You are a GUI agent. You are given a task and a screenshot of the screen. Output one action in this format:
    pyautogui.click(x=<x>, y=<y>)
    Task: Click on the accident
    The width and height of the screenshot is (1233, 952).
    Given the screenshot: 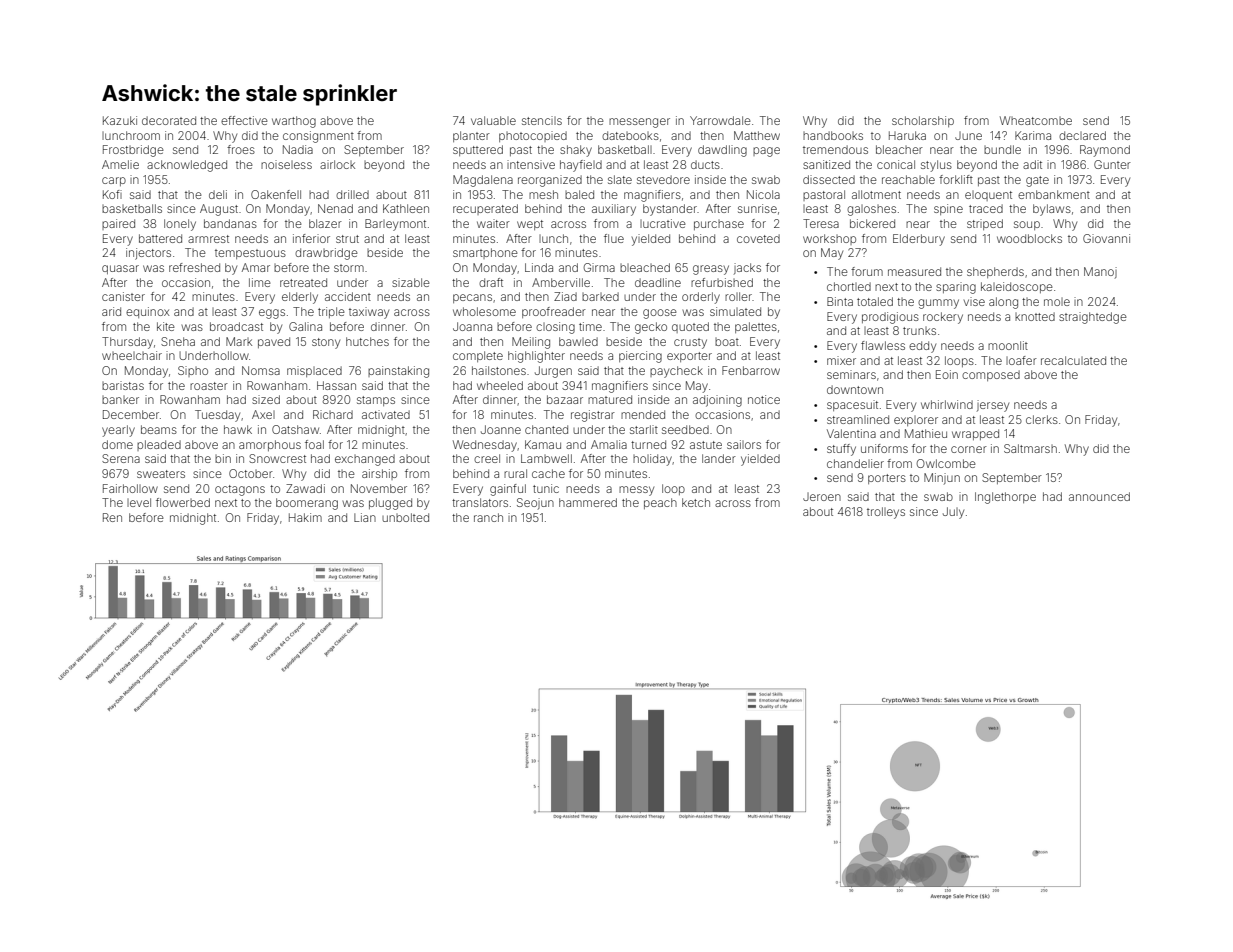 What is the action you would take?
    pyautogui.click(x=348, y=296)
